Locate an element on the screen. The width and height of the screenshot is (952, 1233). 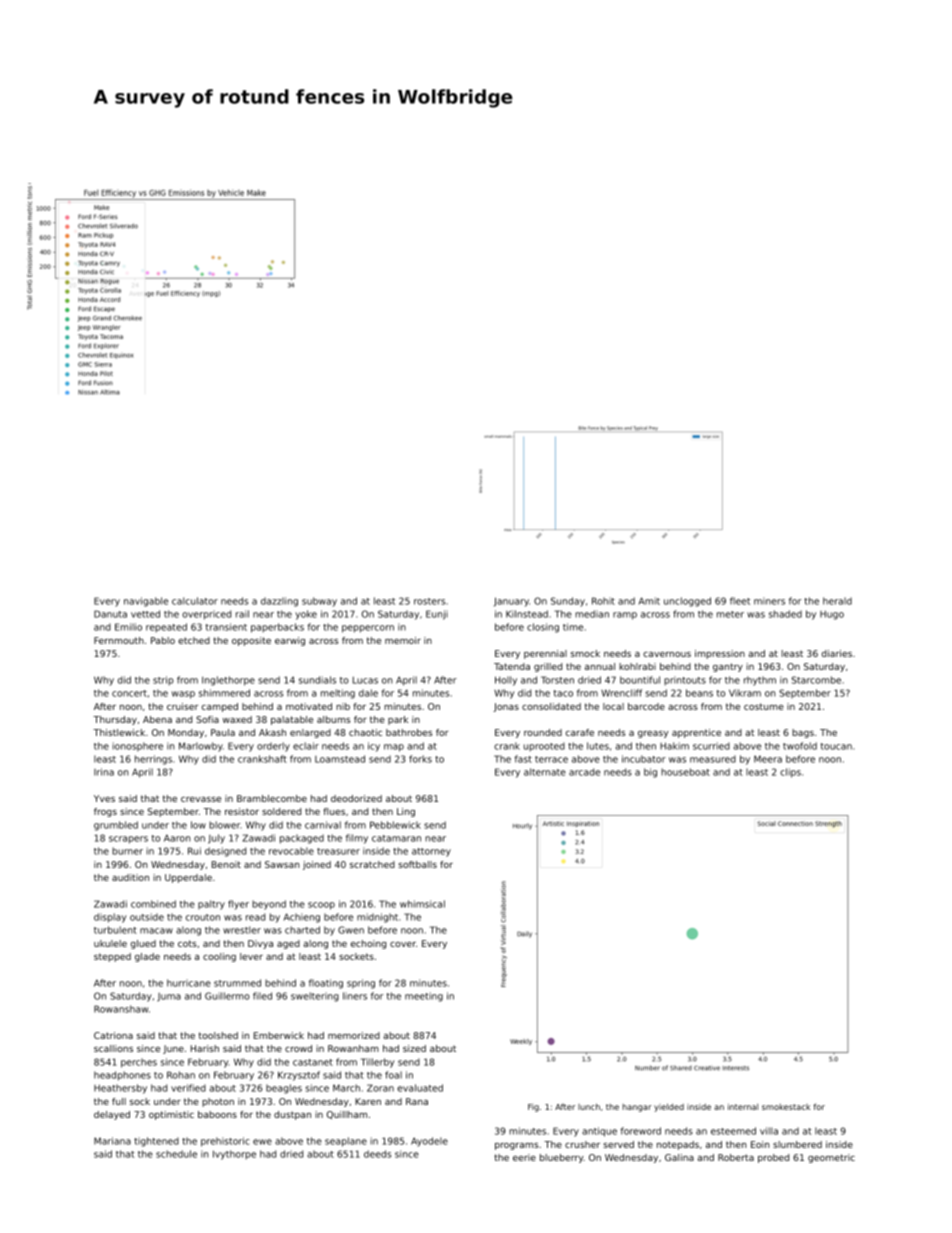
calculator is located at coordinates (195, 601).
